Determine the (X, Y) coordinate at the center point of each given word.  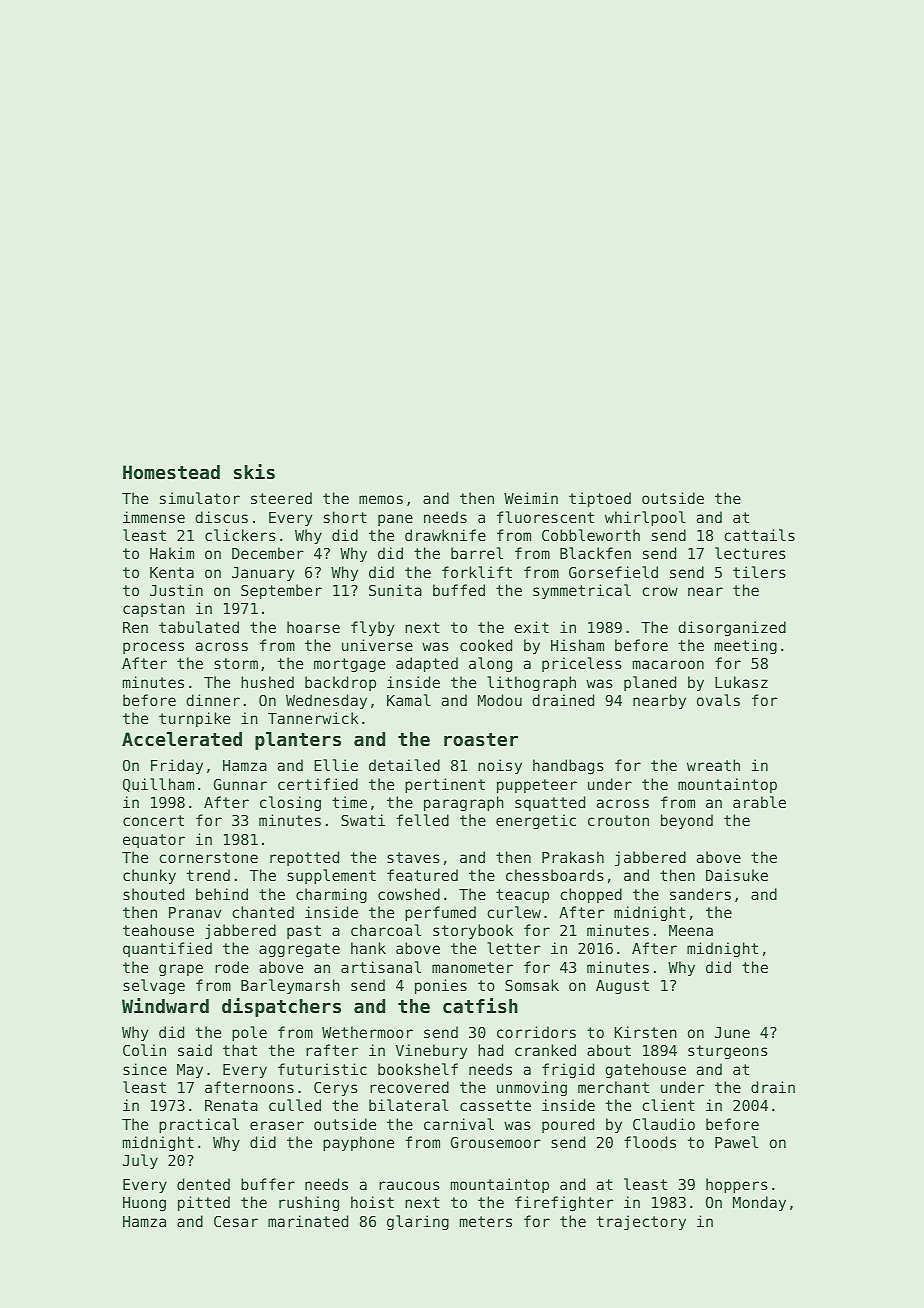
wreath (713, 765)
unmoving (532, 1088)
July (140, 1161)
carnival (459, 1124)
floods (650, 1142)
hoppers (737, 1185)
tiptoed (600, 499)
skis (254, 471)
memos (381, 499)
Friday (177, 766)
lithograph (531, 683)
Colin (144, 1050)
